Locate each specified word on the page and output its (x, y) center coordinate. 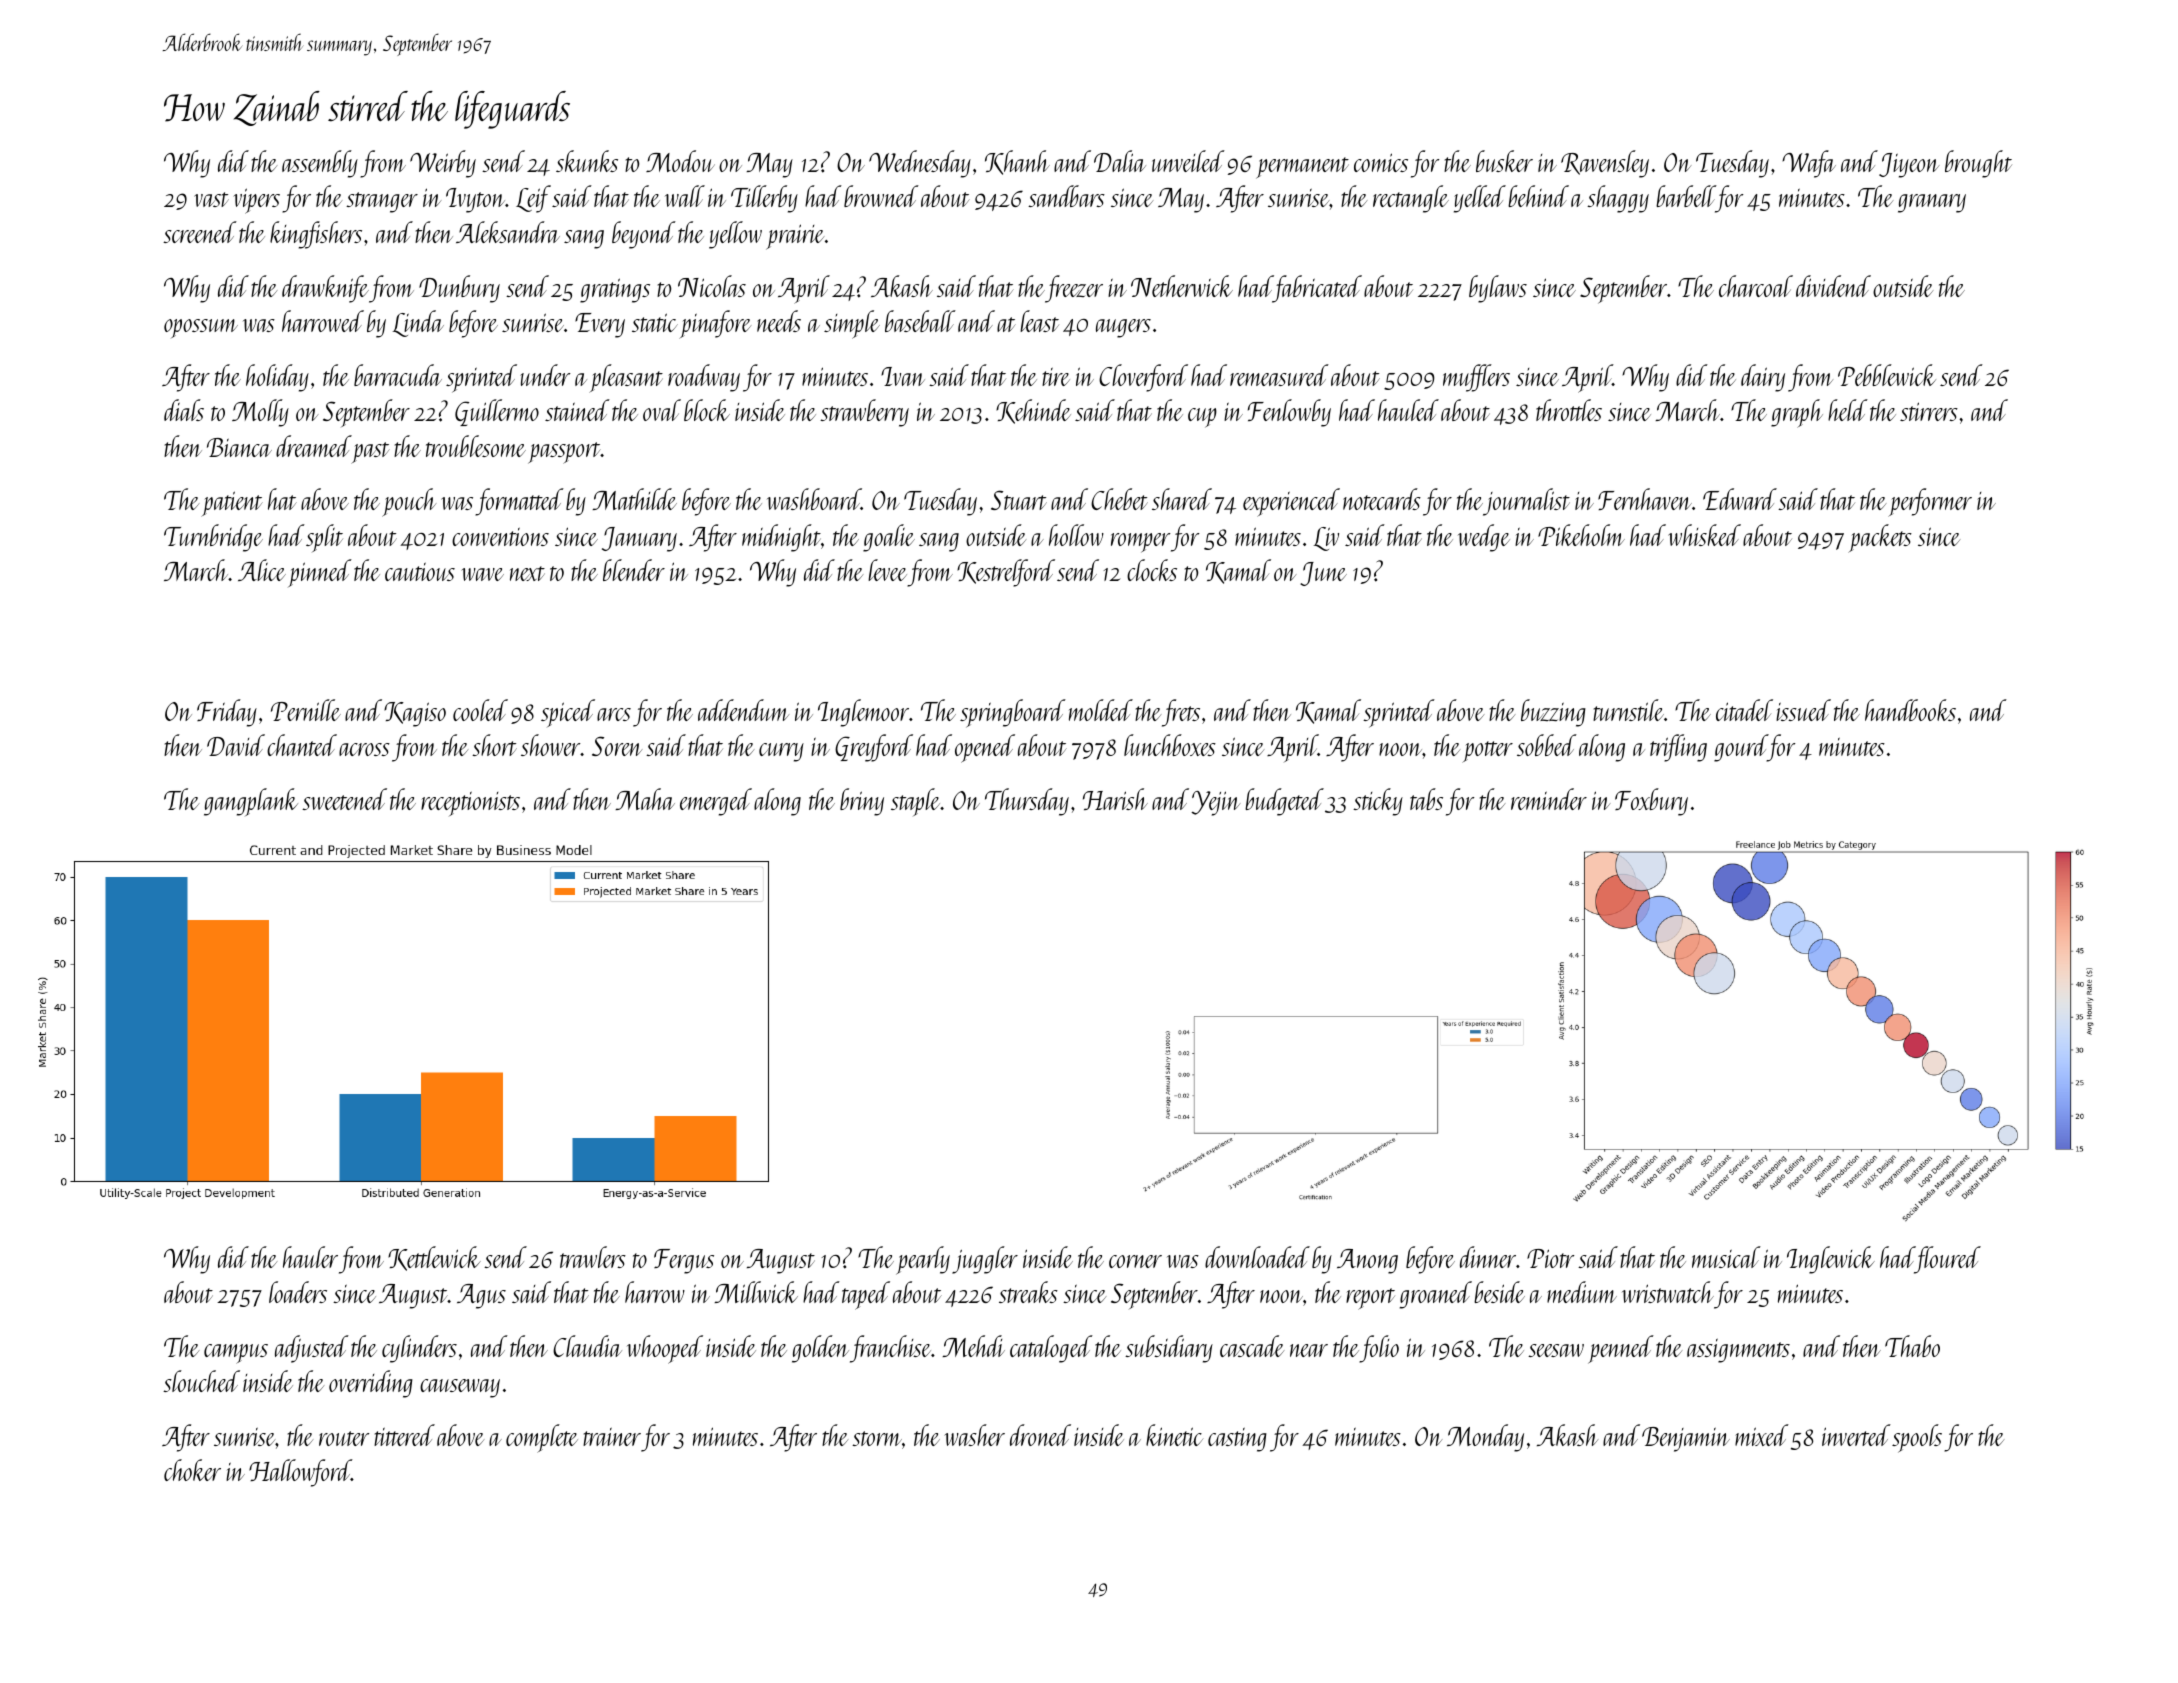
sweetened (344, 799)
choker (192, 1470)
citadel (1744, 710)
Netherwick (1182, 286)
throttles (1569, 410)
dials (184, 410)
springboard (1013, 713)
